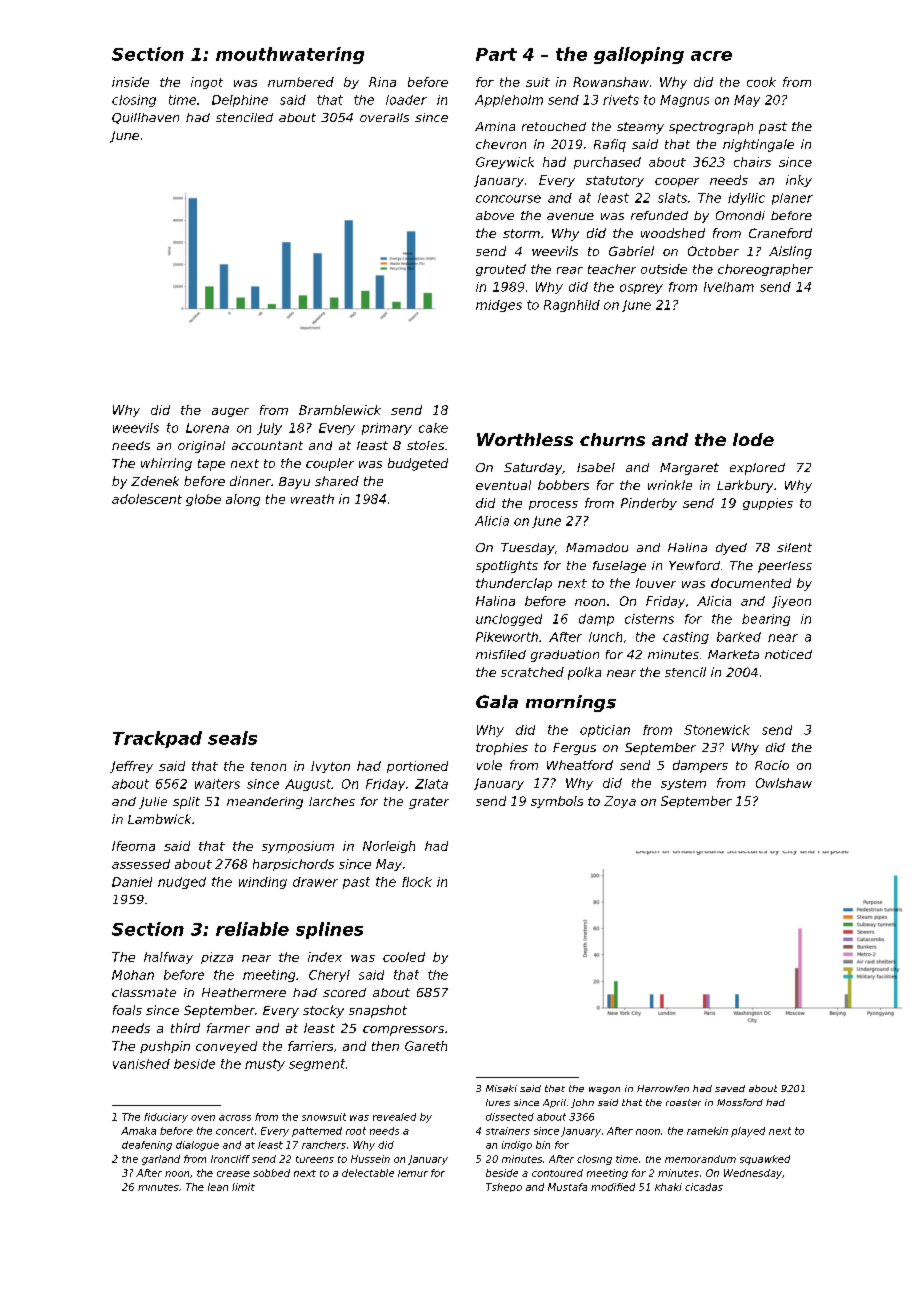 This screenshot has height=1308, width=924. What do you see at coordinates (639, 55) in the screenshot?
I see `galloping` at bounding box center [639, 55].
